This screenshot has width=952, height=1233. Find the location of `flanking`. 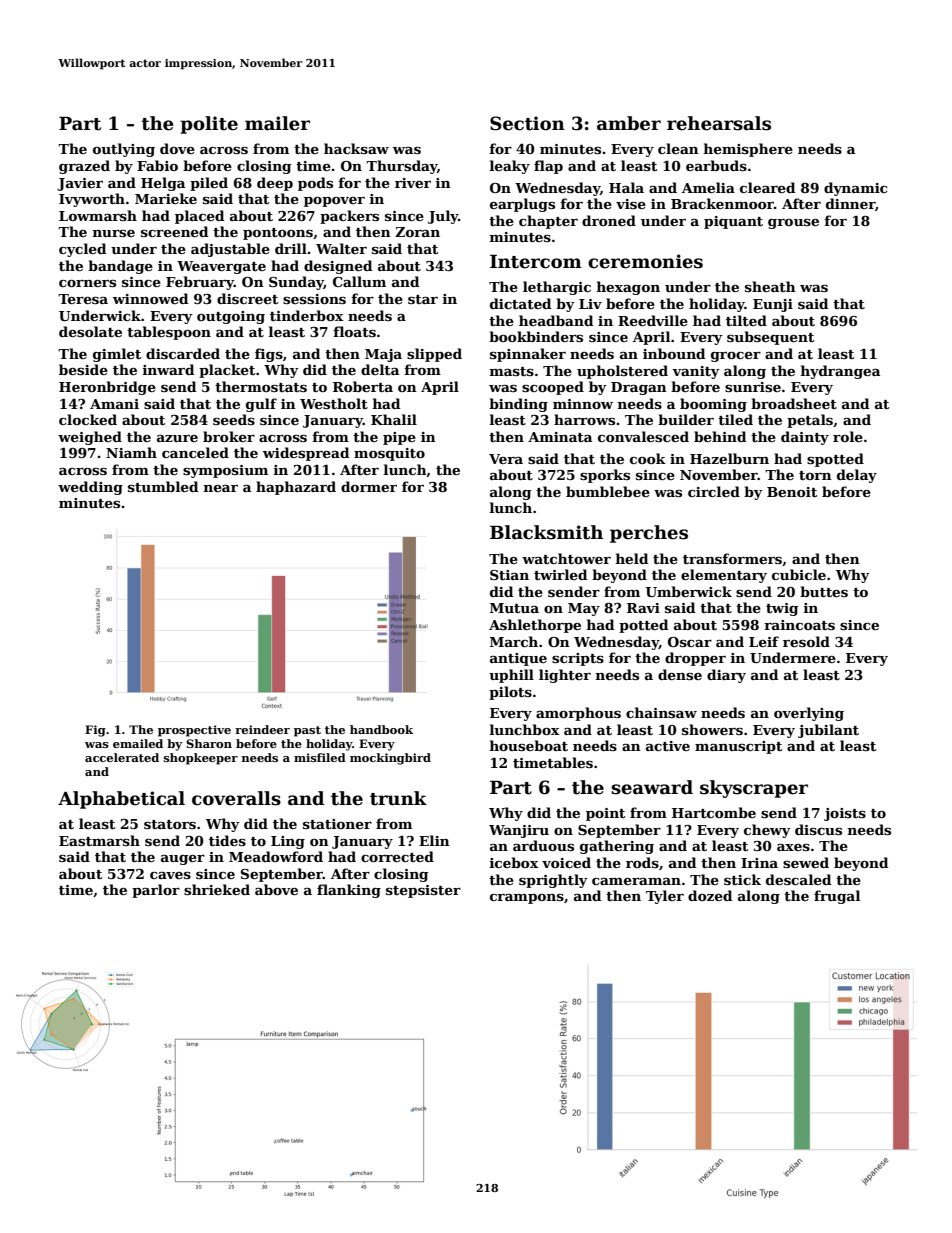

flanking is located at coordinates (349, 891).
